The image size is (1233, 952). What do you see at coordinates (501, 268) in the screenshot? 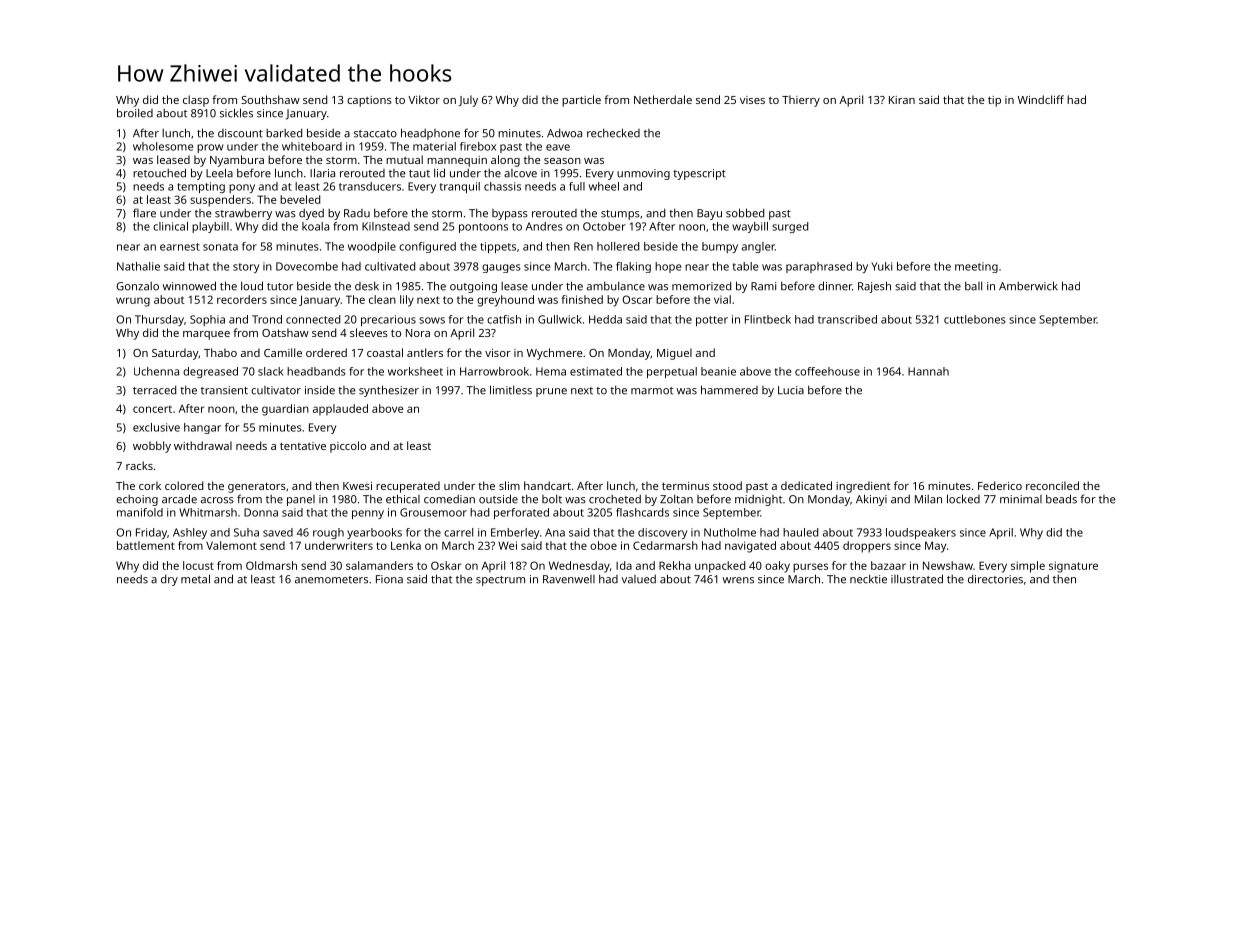
I see `gauges` at bounding box center [501, 268].
